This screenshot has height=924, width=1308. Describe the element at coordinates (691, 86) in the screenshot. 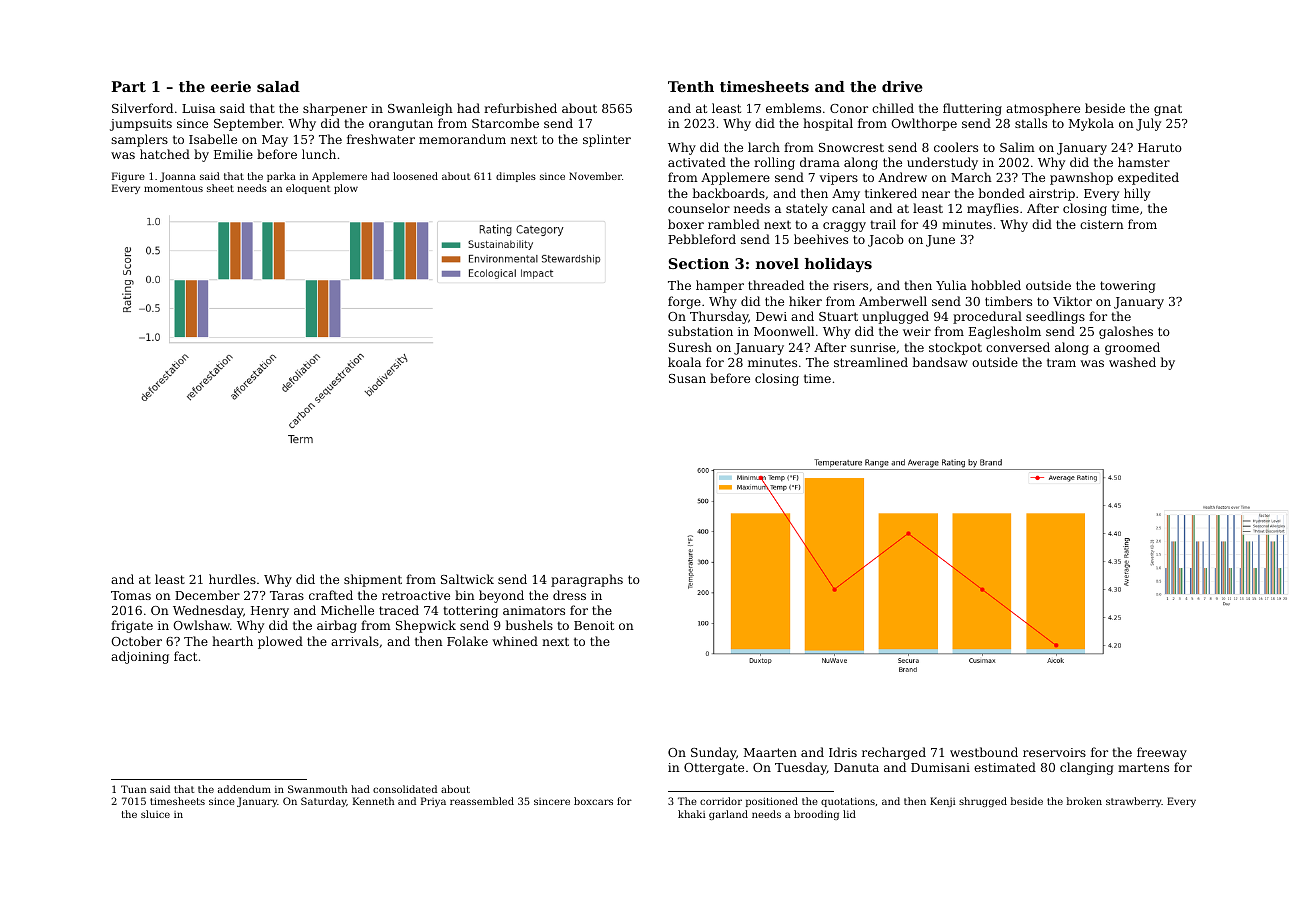

I see `Tenth` at that location.
